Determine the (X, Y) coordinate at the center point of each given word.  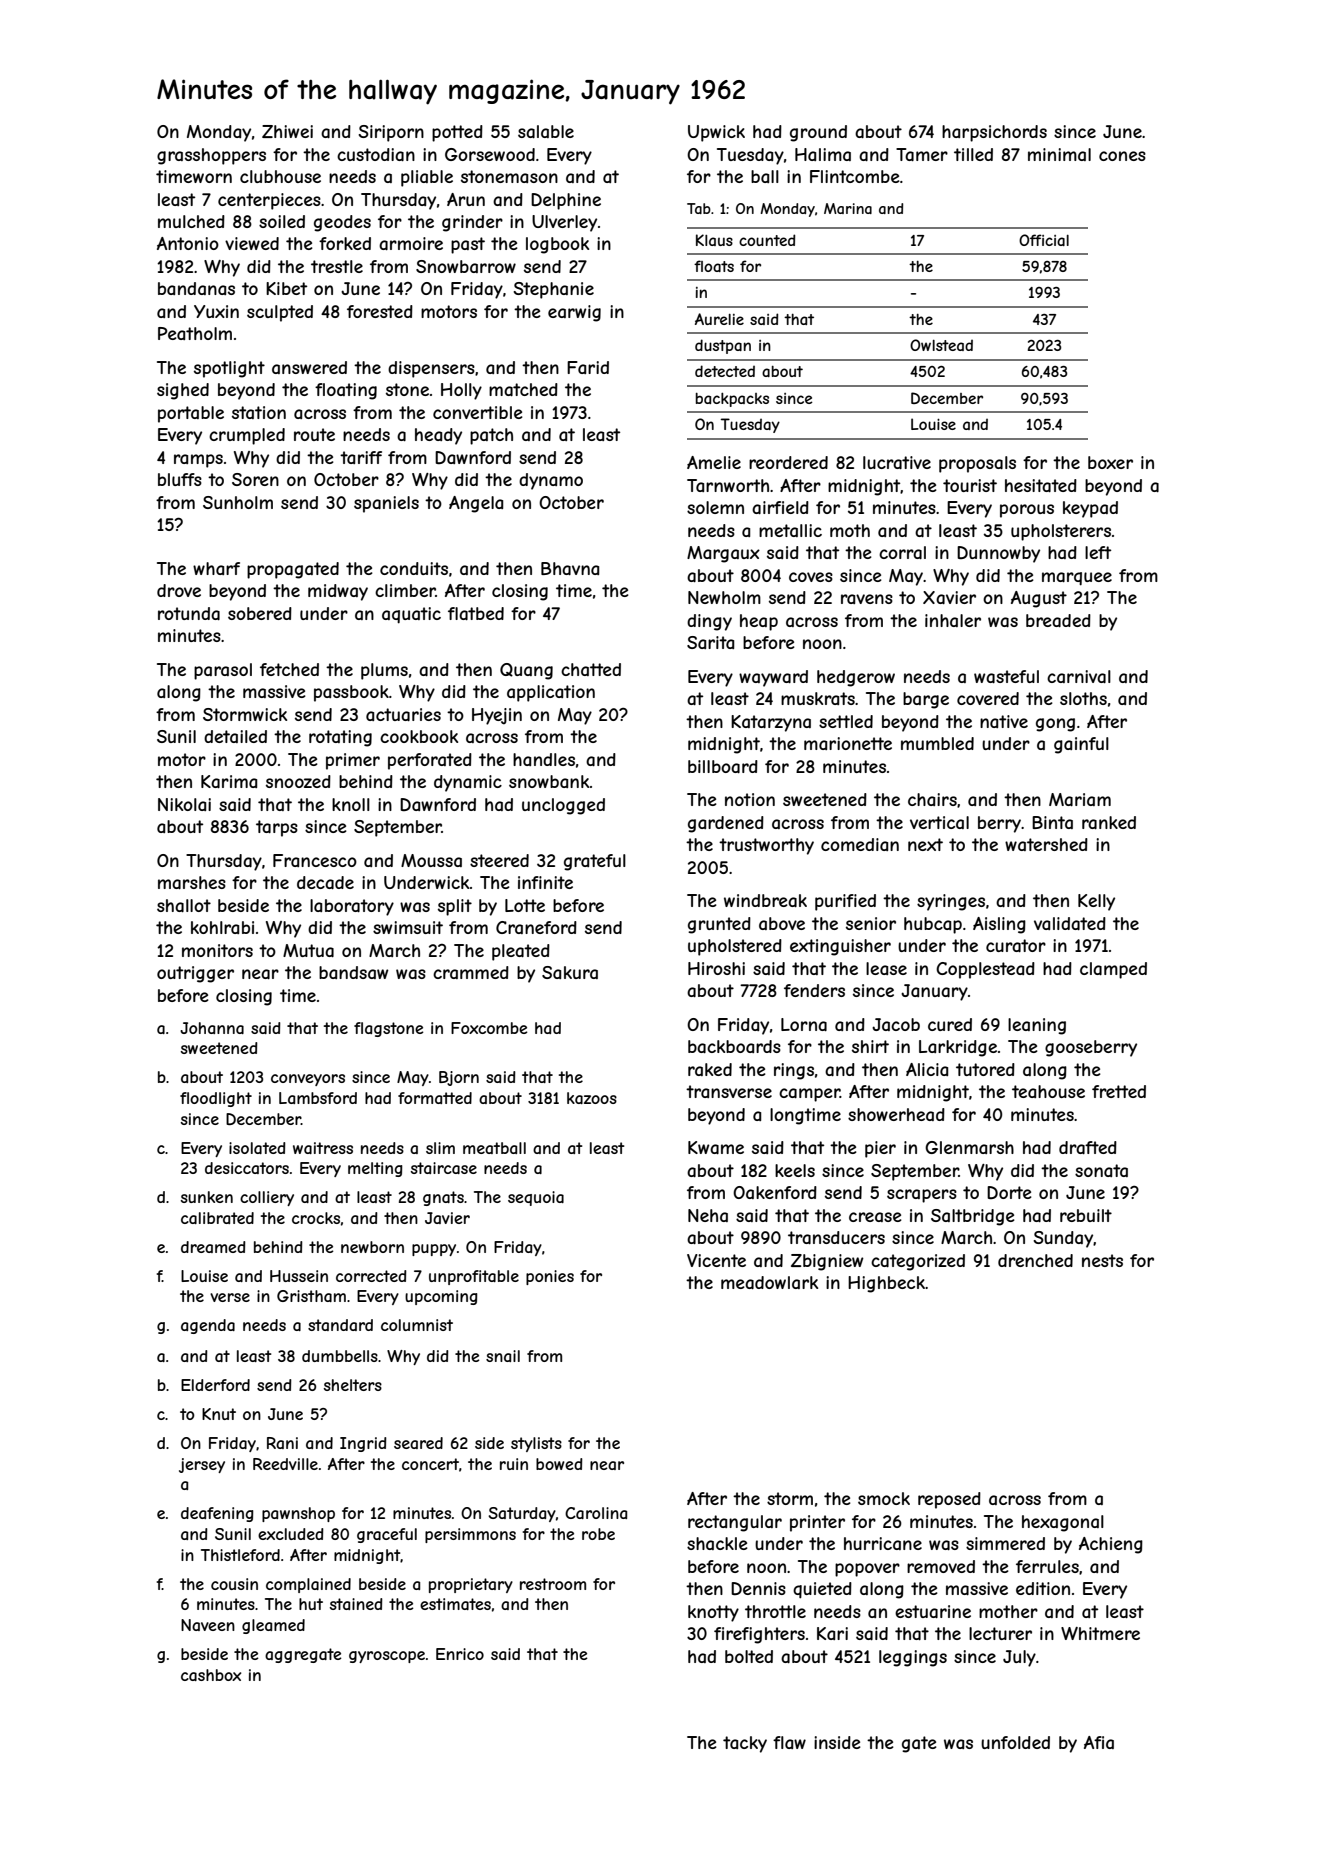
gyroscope (387, 1657)
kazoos (592, 1098)
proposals (977, 464)
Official (1044, 240)
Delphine (566, 201)
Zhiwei (287, 131)
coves (811, 577)
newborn (372, 1247)
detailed (235, 736)
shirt (870, 1046)
